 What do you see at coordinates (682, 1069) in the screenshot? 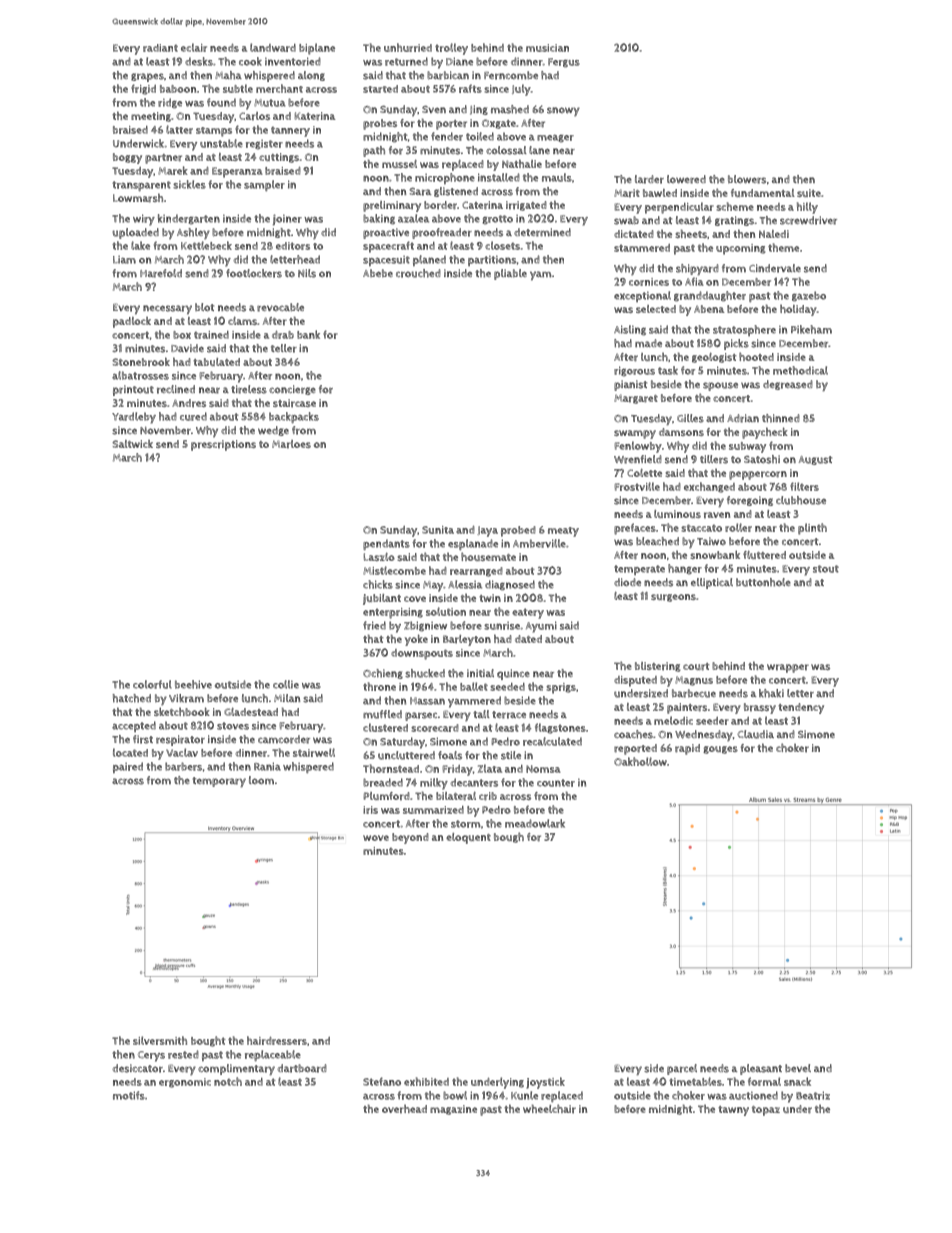
I see `parcel` at bounding box center [682, 1069].
